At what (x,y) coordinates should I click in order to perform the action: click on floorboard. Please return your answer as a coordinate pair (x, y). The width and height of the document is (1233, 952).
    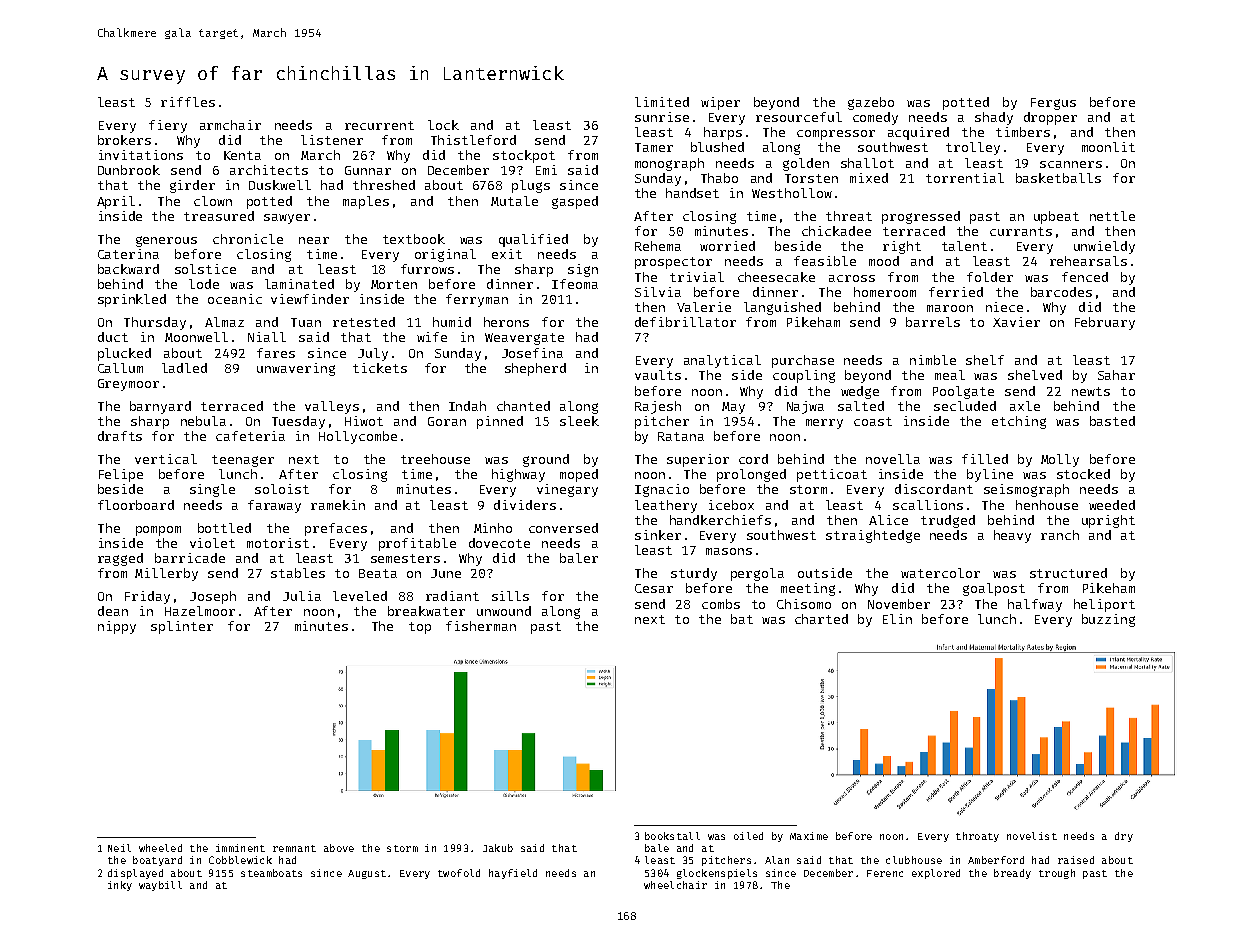
    Looking at the image, I should click on (136, 505).
